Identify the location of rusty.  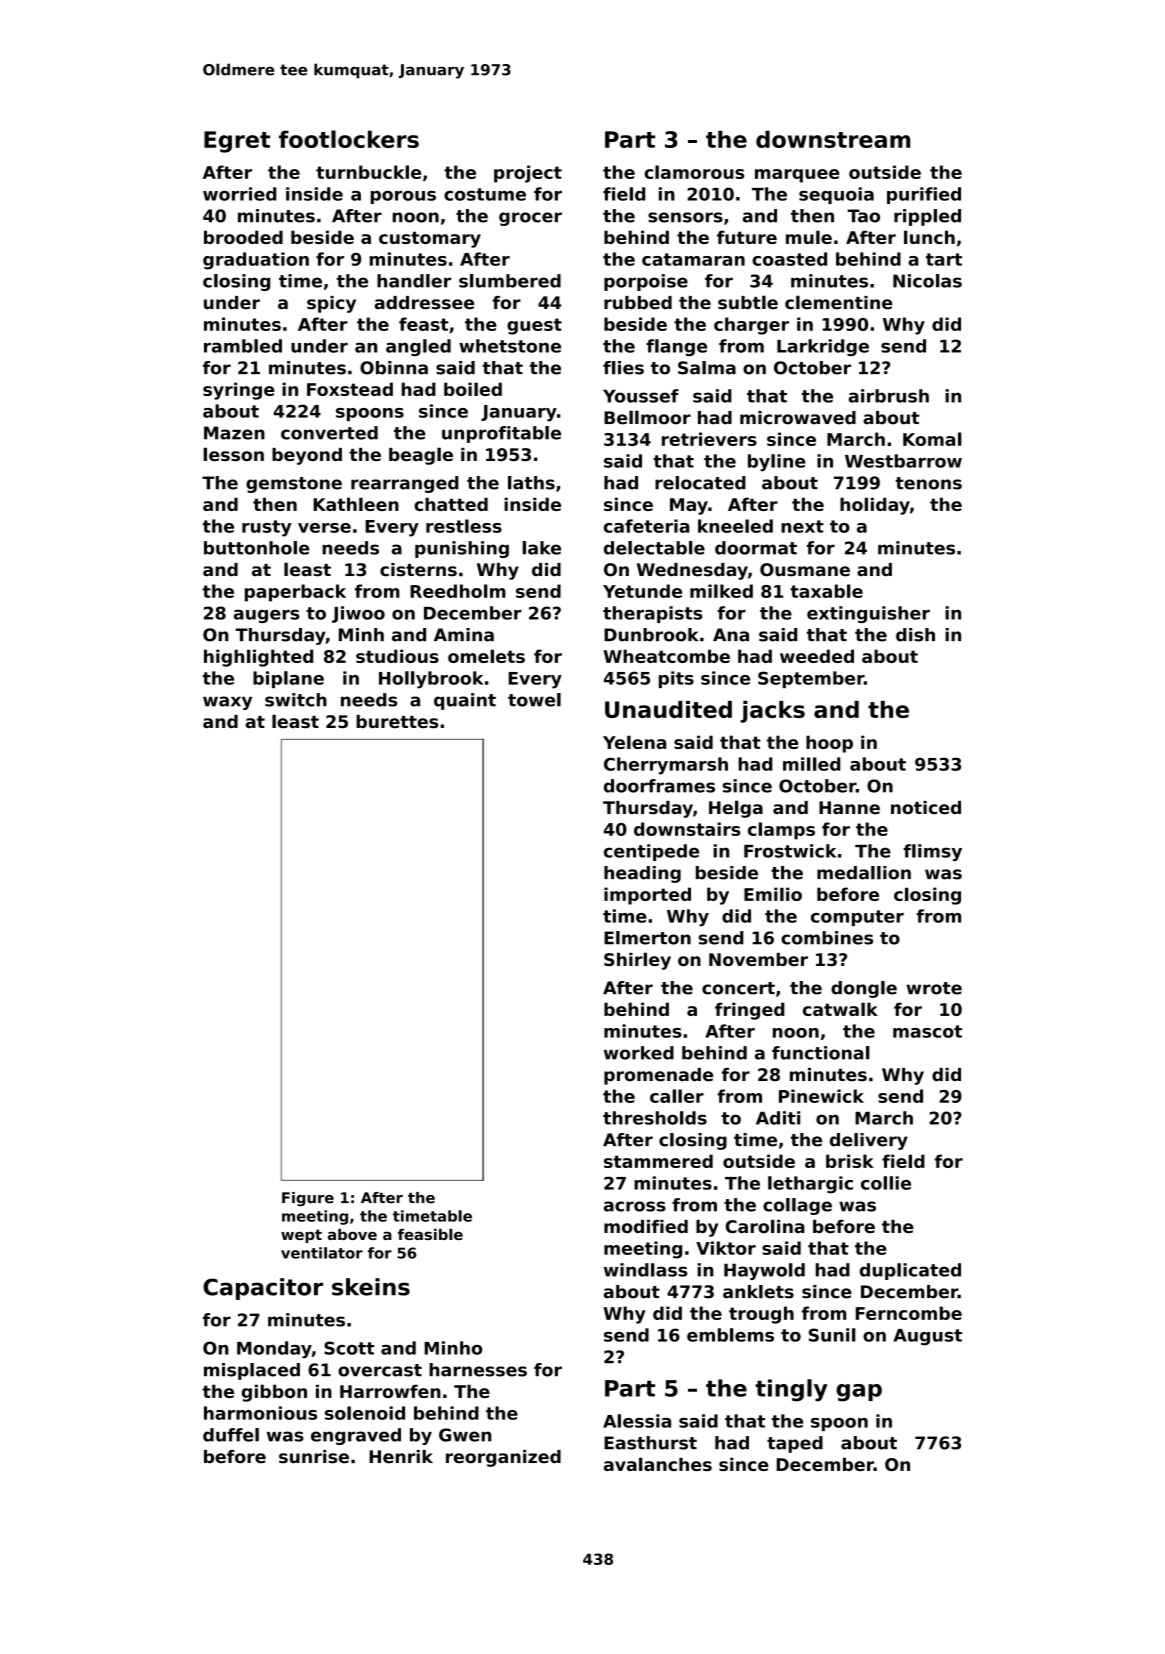
(267, 528).
